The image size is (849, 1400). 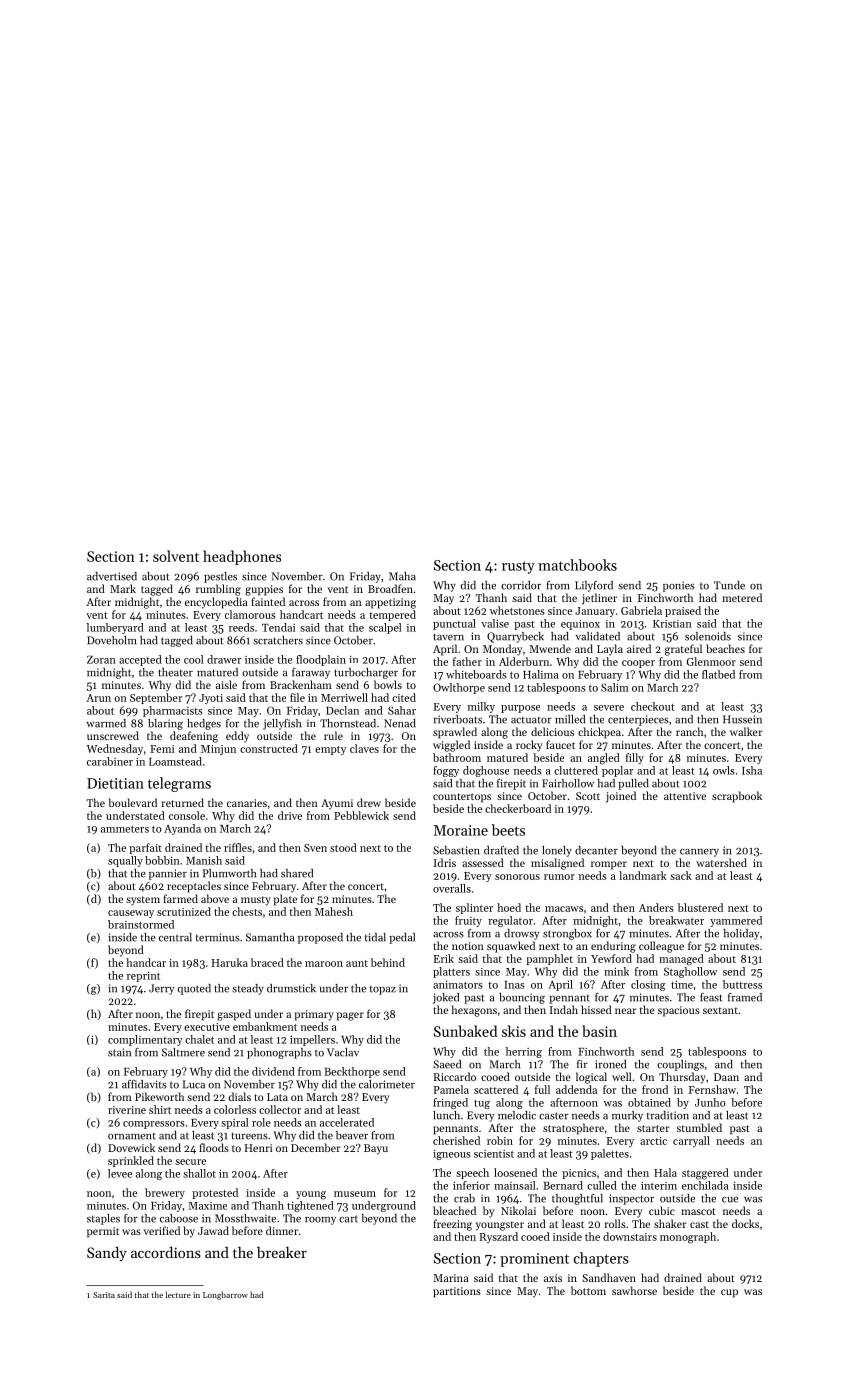 What do you see at coordinates (143, 977) in the screenshot?
I see `reprint` at bounding box center [143, 977].
